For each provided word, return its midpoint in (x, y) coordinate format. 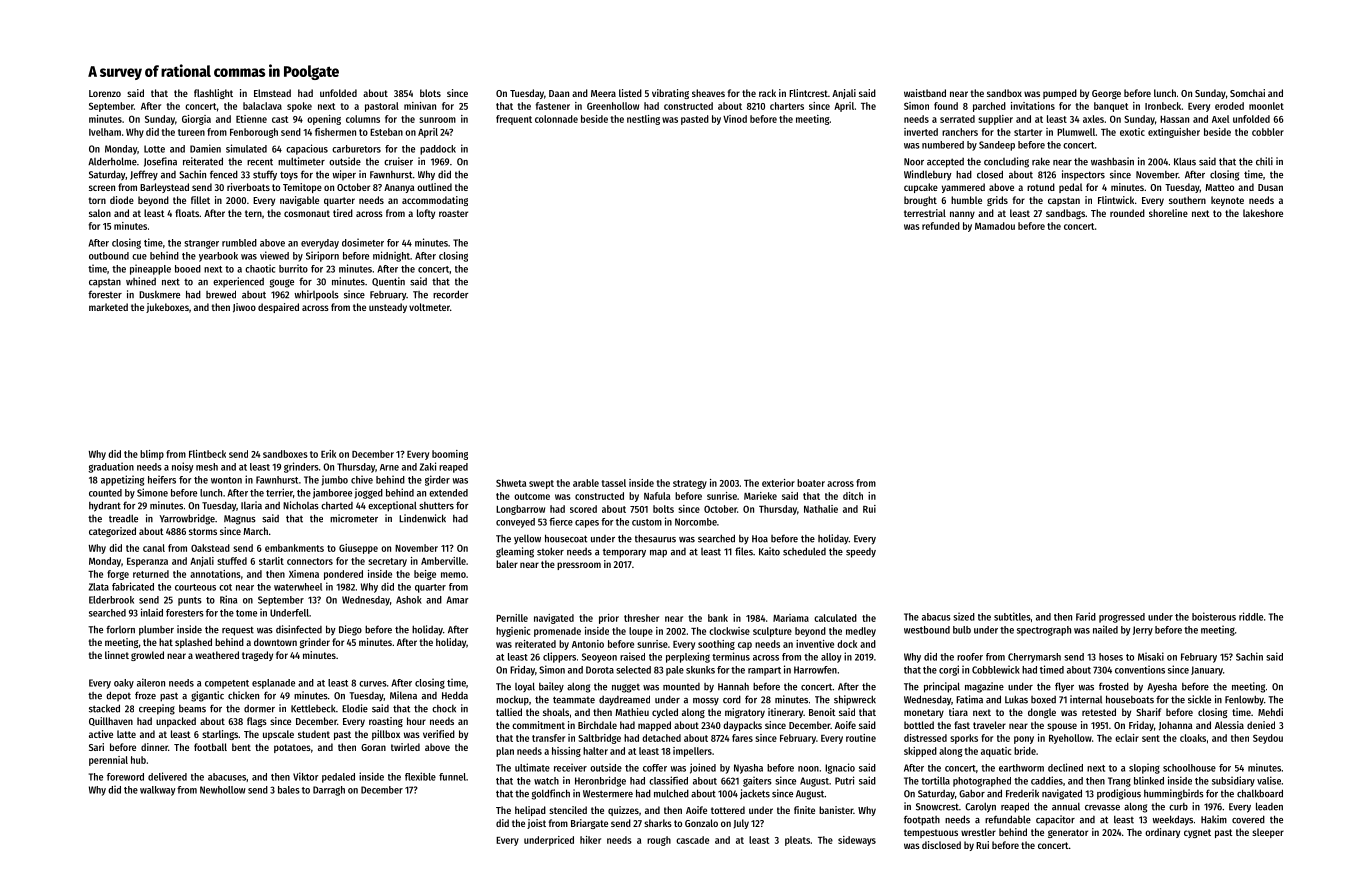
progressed (1122, 618)
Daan (559, 93)
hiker (590, 840)
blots (430, 93)
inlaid (152, 612)
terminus (731, 656)
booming (450, 455)
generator (1068, 833)
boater (811, 483)
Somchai (1247, 93)
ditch (853, 496)
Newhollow (223, 790)
